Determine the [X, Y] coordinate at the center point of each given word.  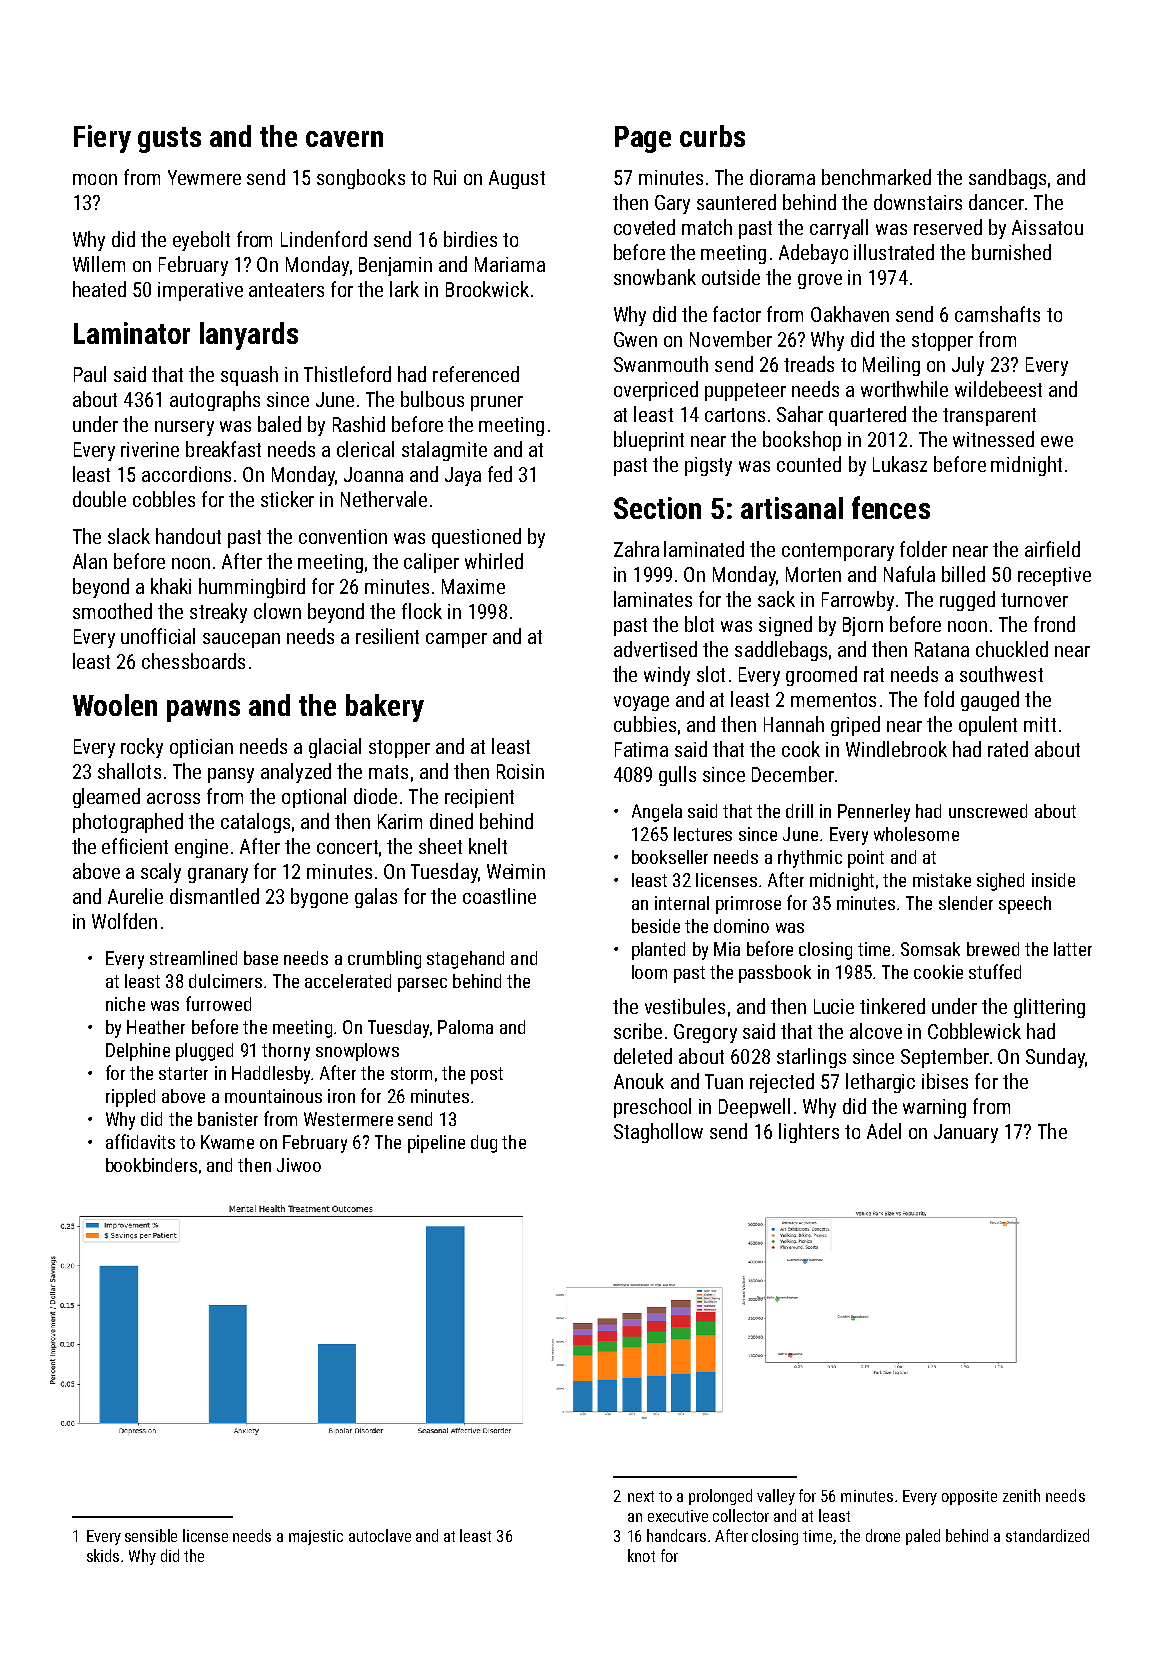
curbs [712, 136]
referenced [476, 374]
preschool [652, 1108]
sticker [287, 499]
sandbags [1007, 179]
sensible [151, 1535]
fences [891, 507]
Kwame [227, 1142]
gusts [169, 140]
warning [934, 1108]
